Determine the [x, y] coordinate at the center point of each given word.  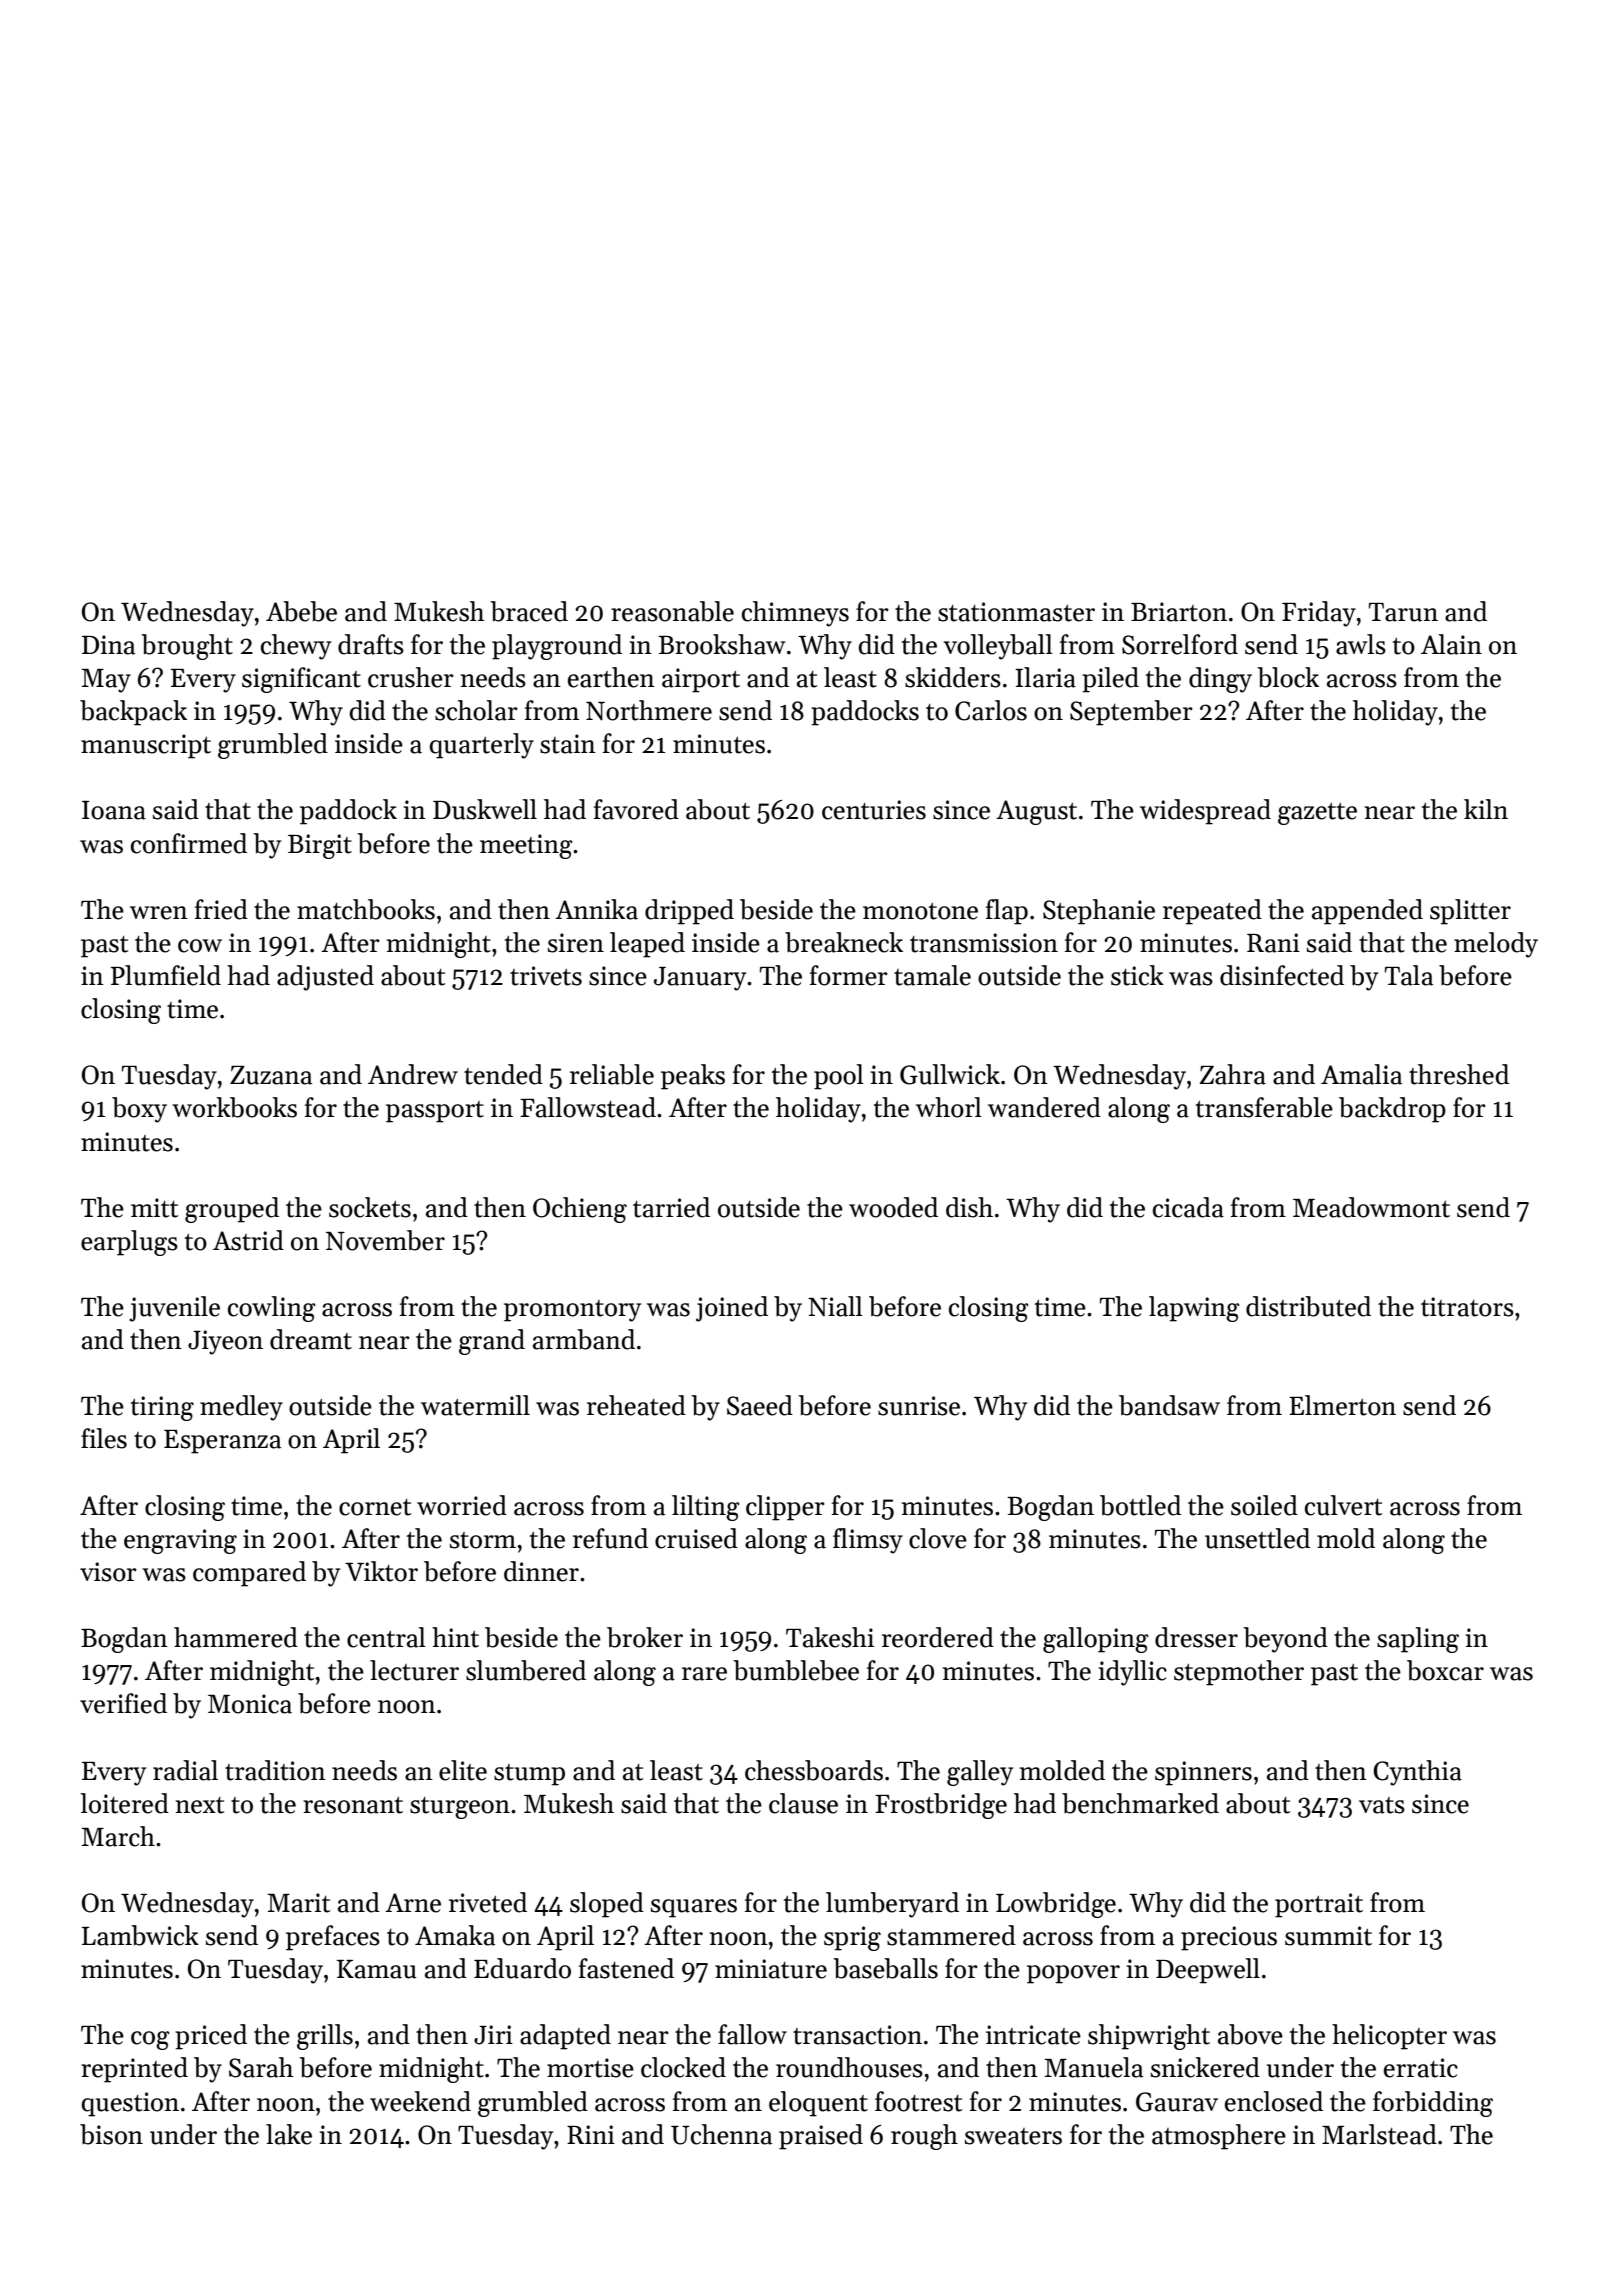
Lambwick [140, 1935]
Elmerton [1342, 1405]
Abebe [301, 611]
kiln [1486, 809]
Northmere [649, 710]
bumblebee [796, 1670]
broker [645, 1637]
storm [483, 1540]
